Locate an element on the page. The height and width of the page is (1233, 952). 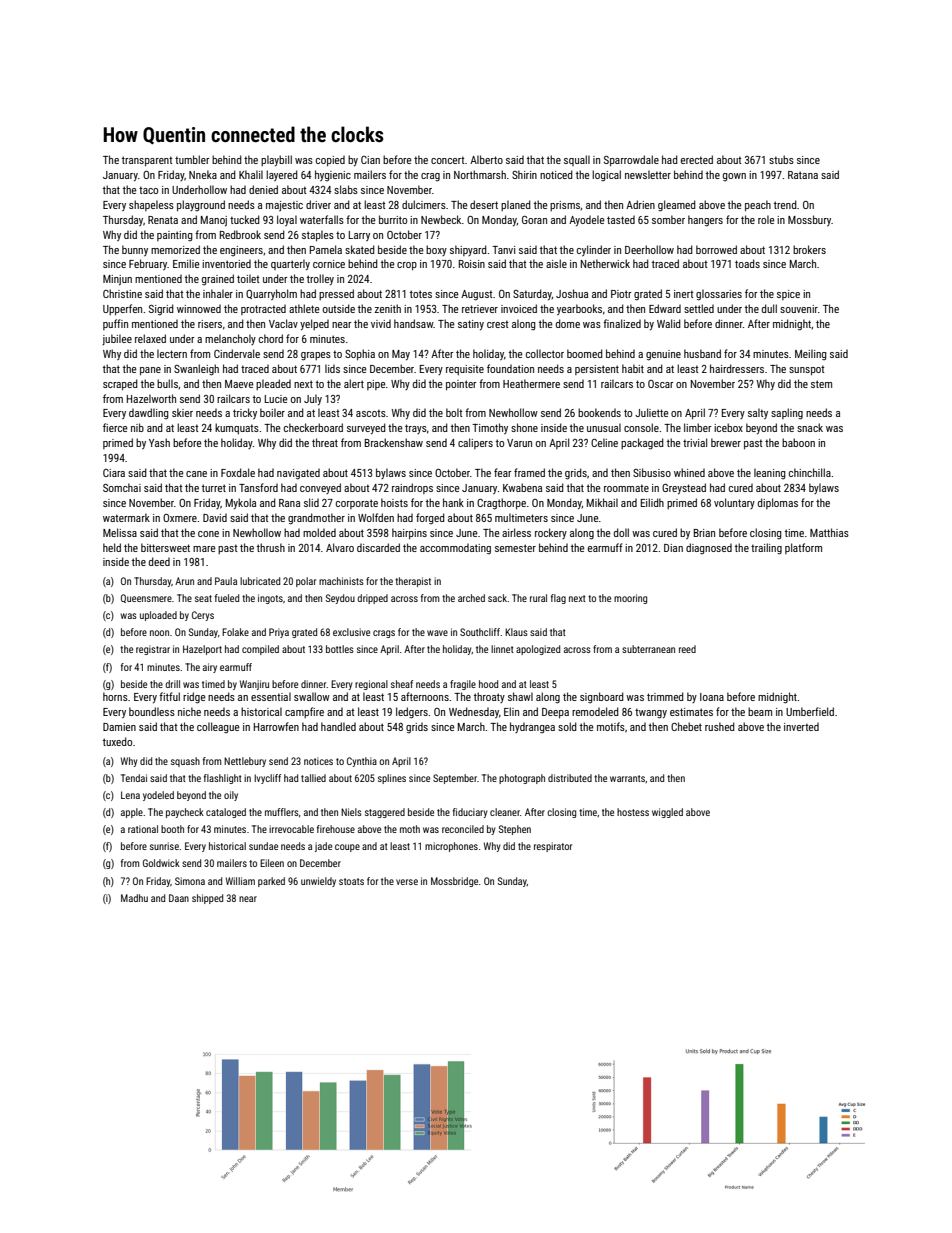
hoists is located at coordinates (394, 502).
